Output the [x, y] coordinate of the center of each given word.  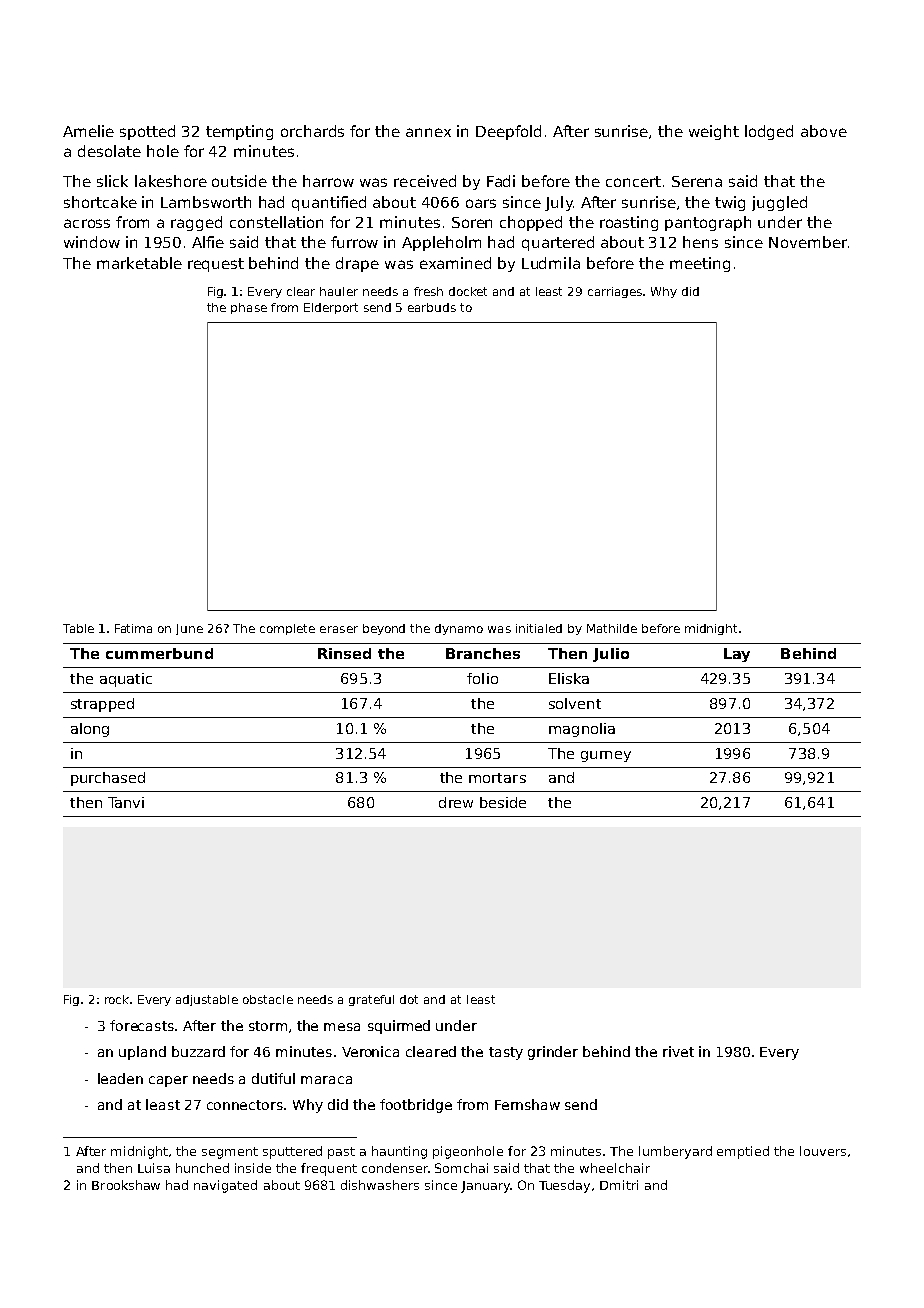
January [485, 1187]
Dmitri [619, 1185]
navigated [225, 1186]
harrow [328, 181]
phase [249, 308]
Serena [697, 181]
